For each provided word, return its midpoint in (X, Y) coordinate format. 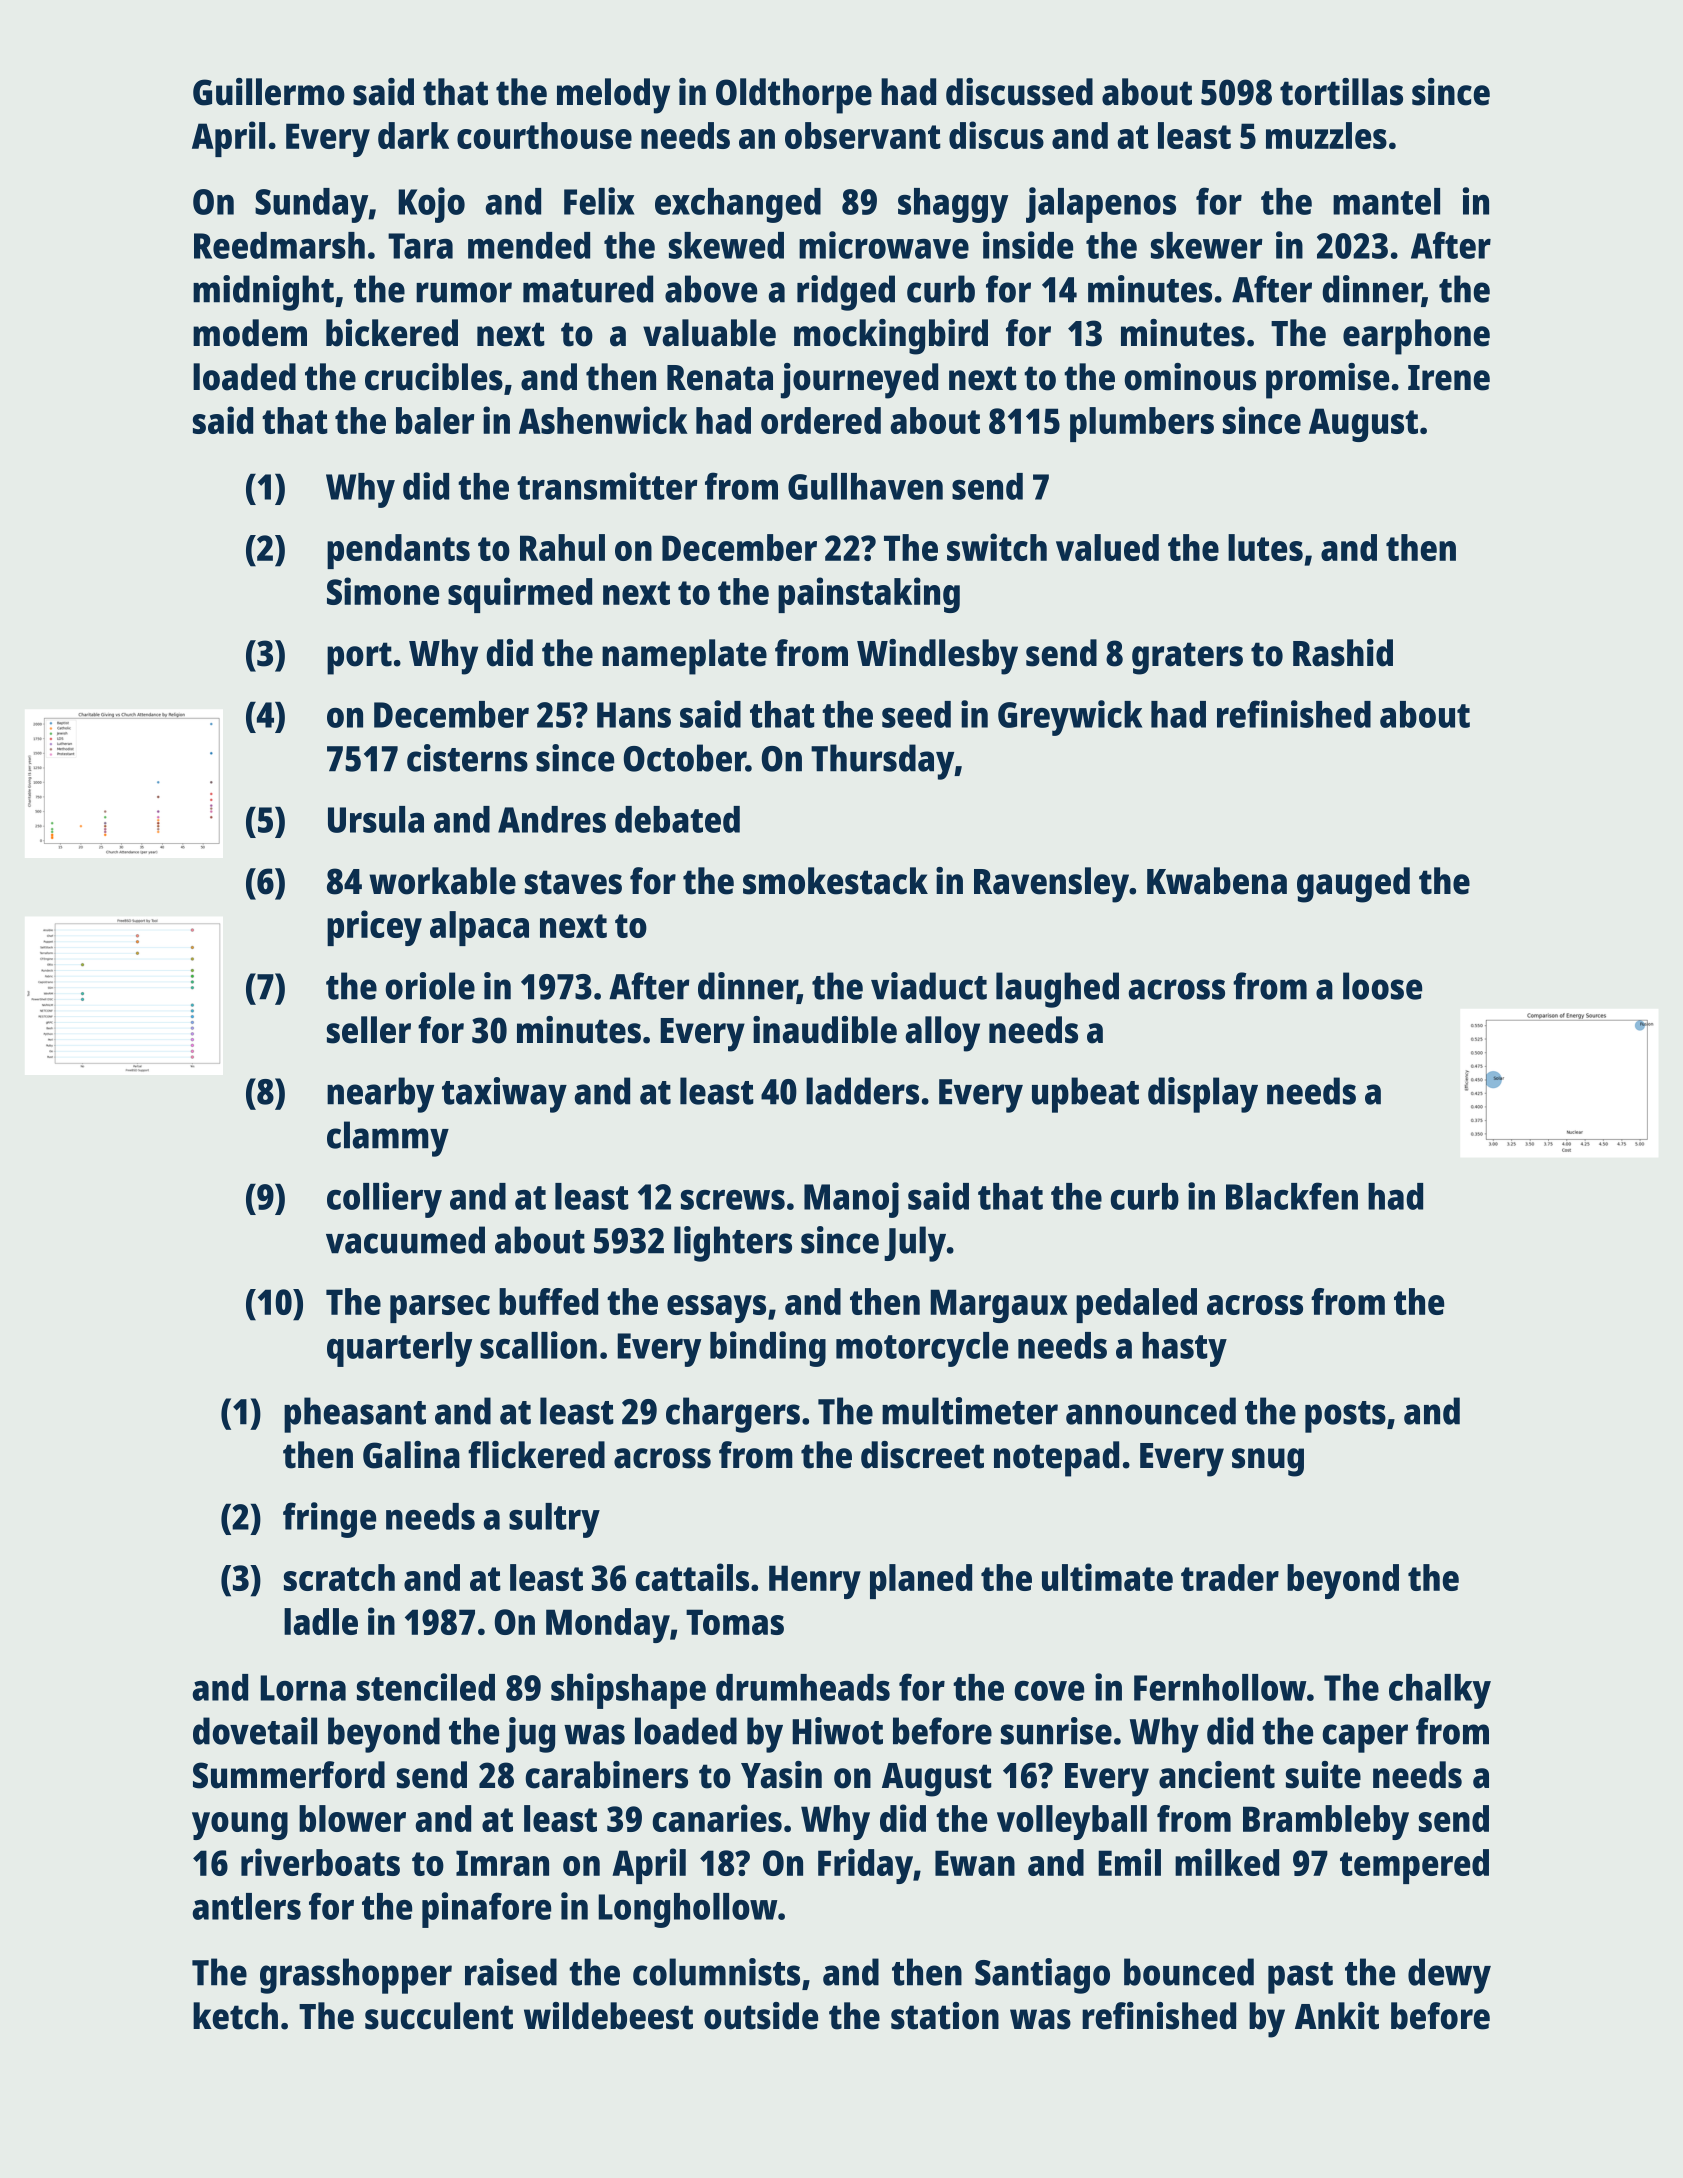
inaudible (825, 1030)
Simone (383, 591)
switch (997, 547)
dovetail (255, 1731)
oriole (430, 986)
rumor (464, 292)
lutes (1265, 547)
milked (1227, 1862)
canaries (717, 1818)
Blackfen (1292, 1196)
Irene (1449, 378)
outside (761, 2016)
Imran (502, 1863)
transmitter (607, 486)
